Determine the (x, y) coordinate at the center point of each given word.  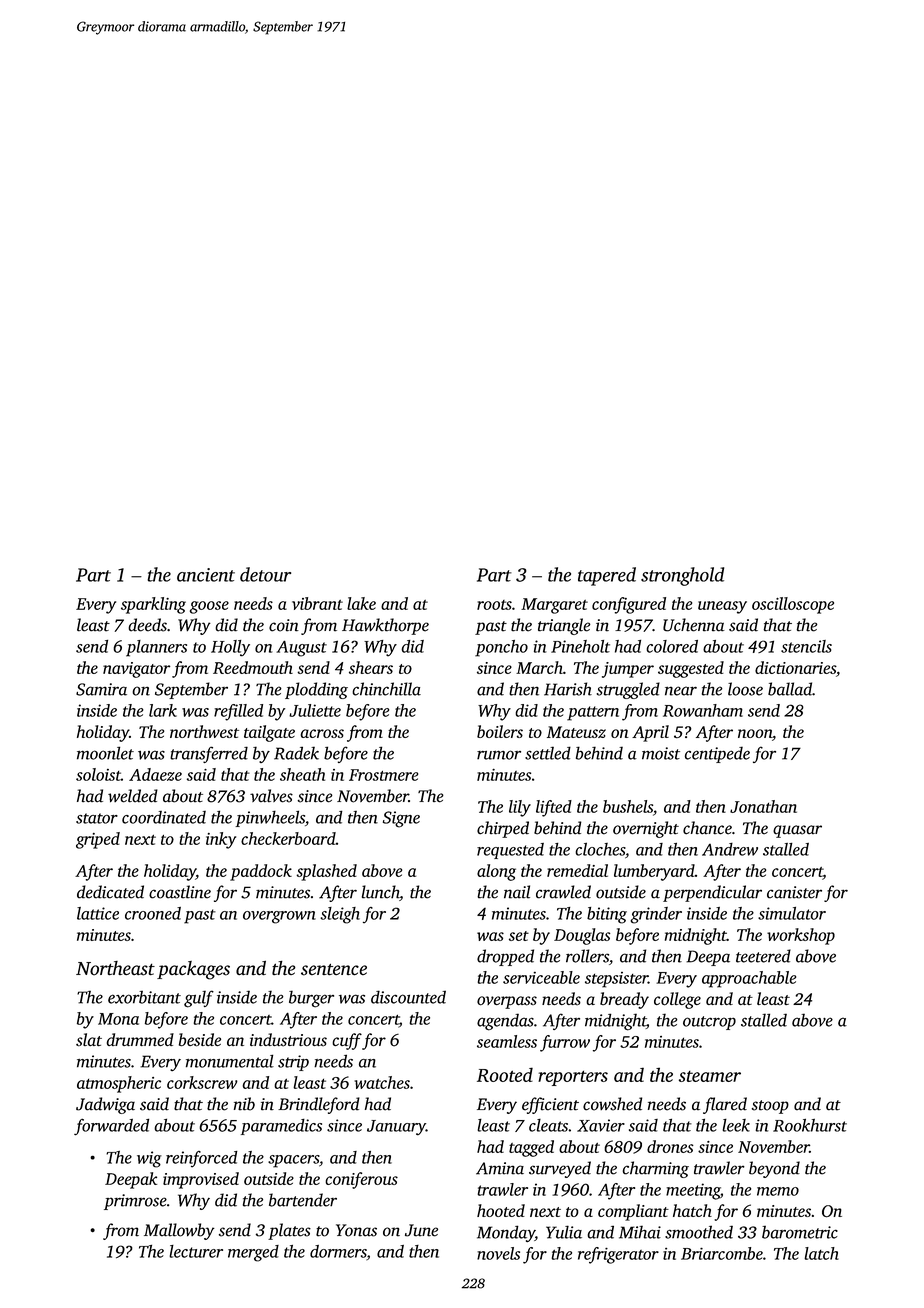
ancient (206, 575)
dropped (505, 957)
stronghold (682, 576)
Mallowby (179, 1231)
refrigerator (618, 1255)
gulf (199, 999)
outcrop (709, 1023)
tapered (607, 576)
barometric (800, 1232)
